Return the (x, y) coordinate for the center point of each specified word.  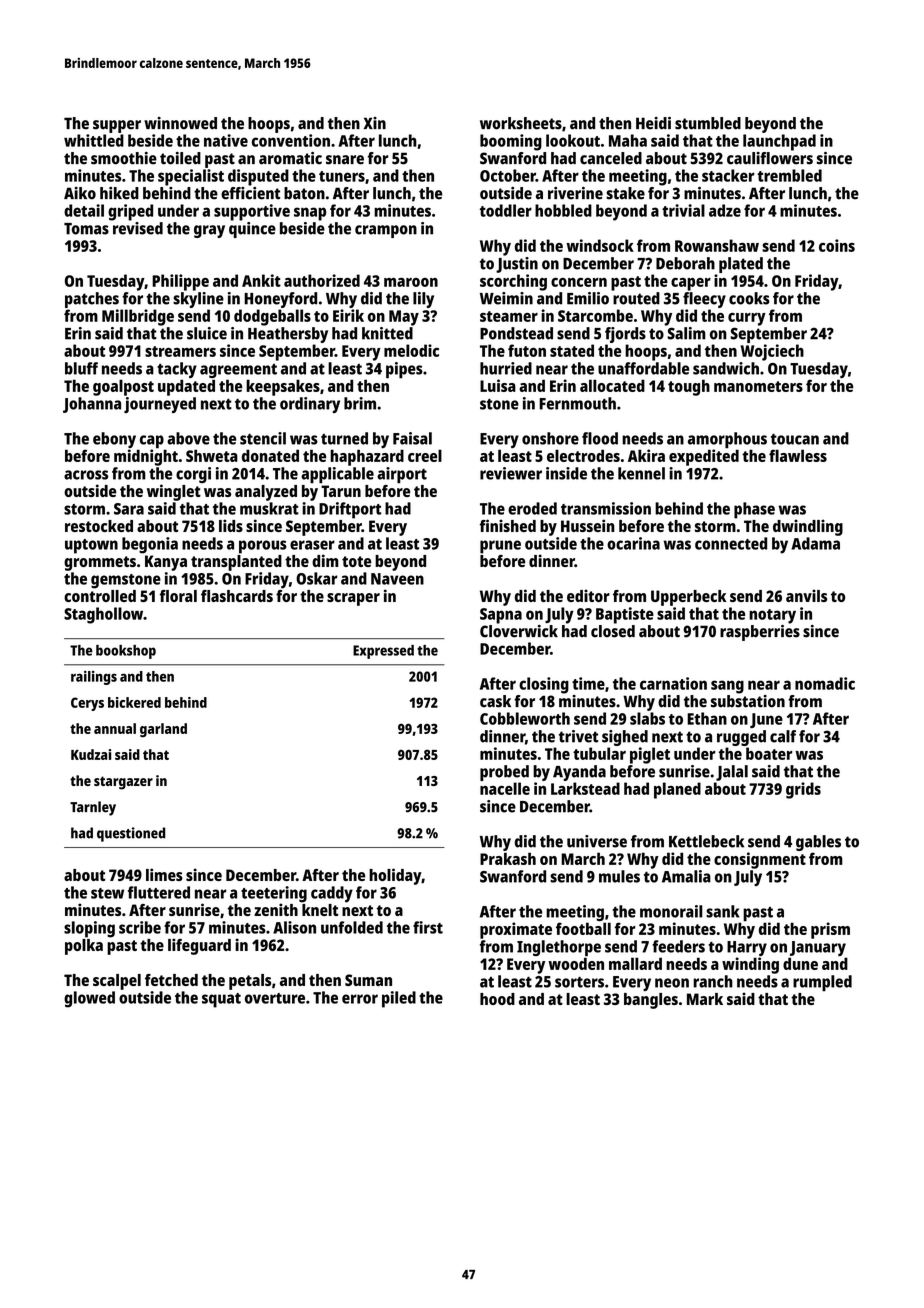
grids (803, 790)
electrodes (583, 455)
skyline (198, 300)
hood (497, 999)
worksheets (521, 123)
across (86, 475)
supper (117, 126)
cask (495, 701)
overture (275, 998)
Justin (517, 265)
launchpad (779, 142)
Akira (646, 455)
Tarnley (93, 808)
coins (837, 245)
